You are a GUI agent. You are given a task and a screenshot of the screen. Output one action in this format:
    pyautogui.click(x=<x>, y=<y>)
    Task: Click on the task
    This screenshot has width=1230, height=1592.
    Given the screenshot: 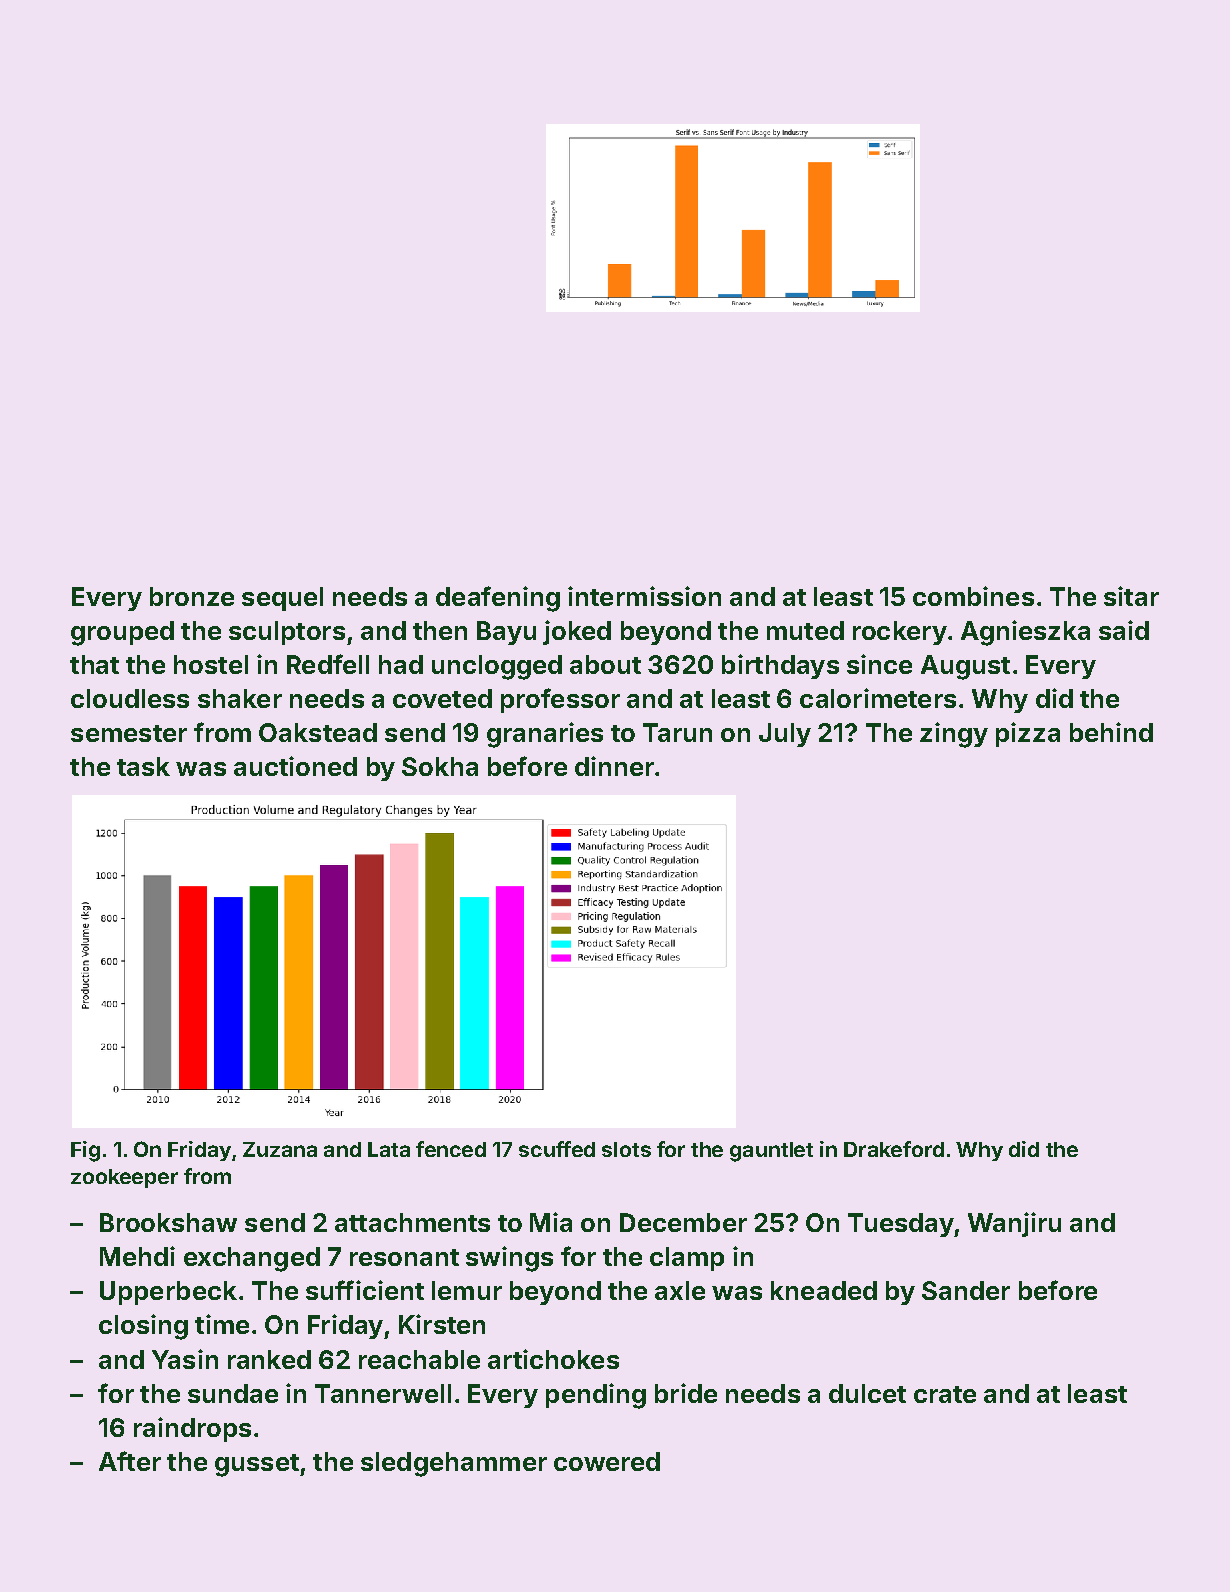 What is the action you would take?
    pyautogui.click(x=143, y=766)
